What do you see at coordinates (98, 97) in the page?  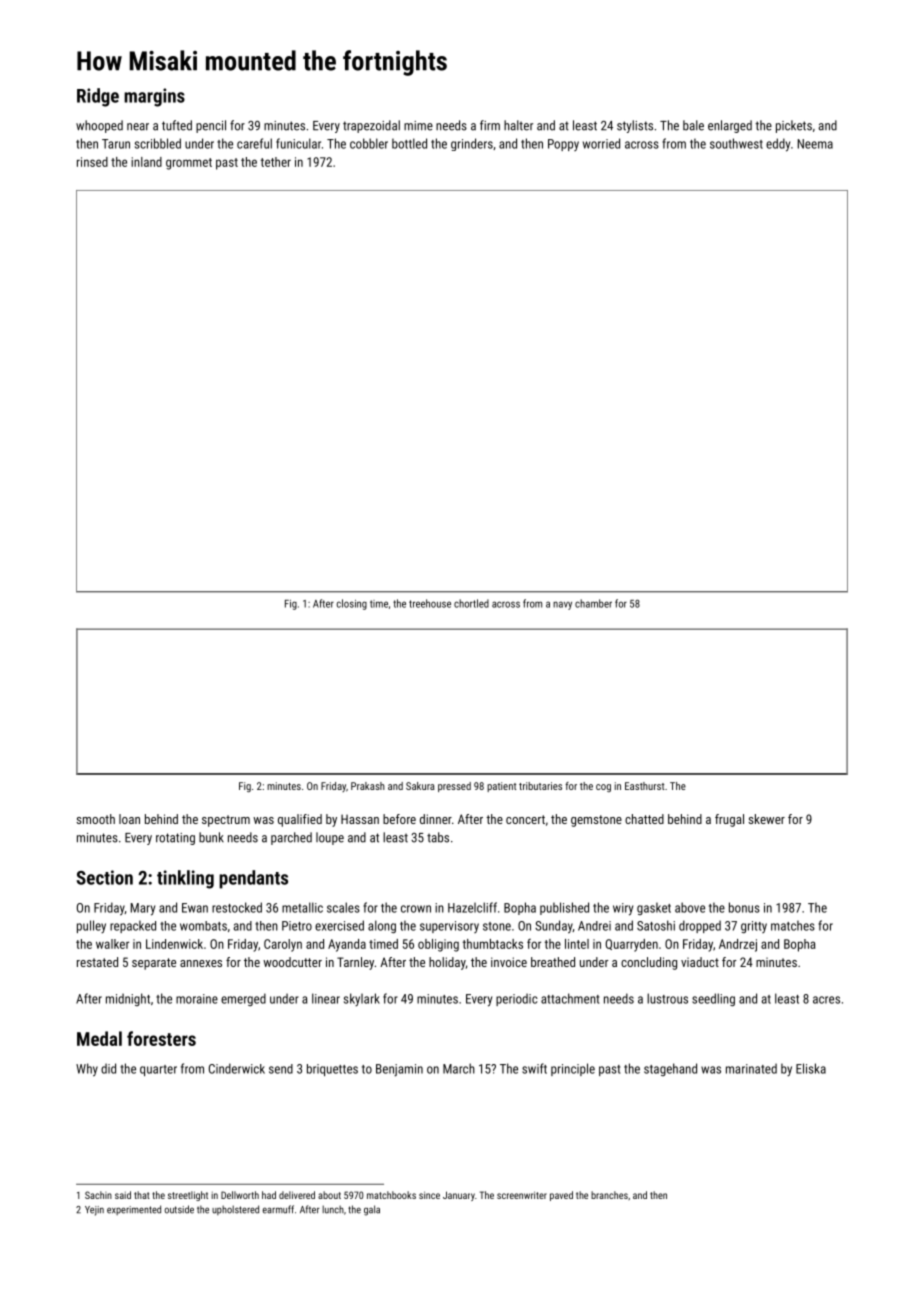 I see `Ridge` at bounding box center [98, 97].
